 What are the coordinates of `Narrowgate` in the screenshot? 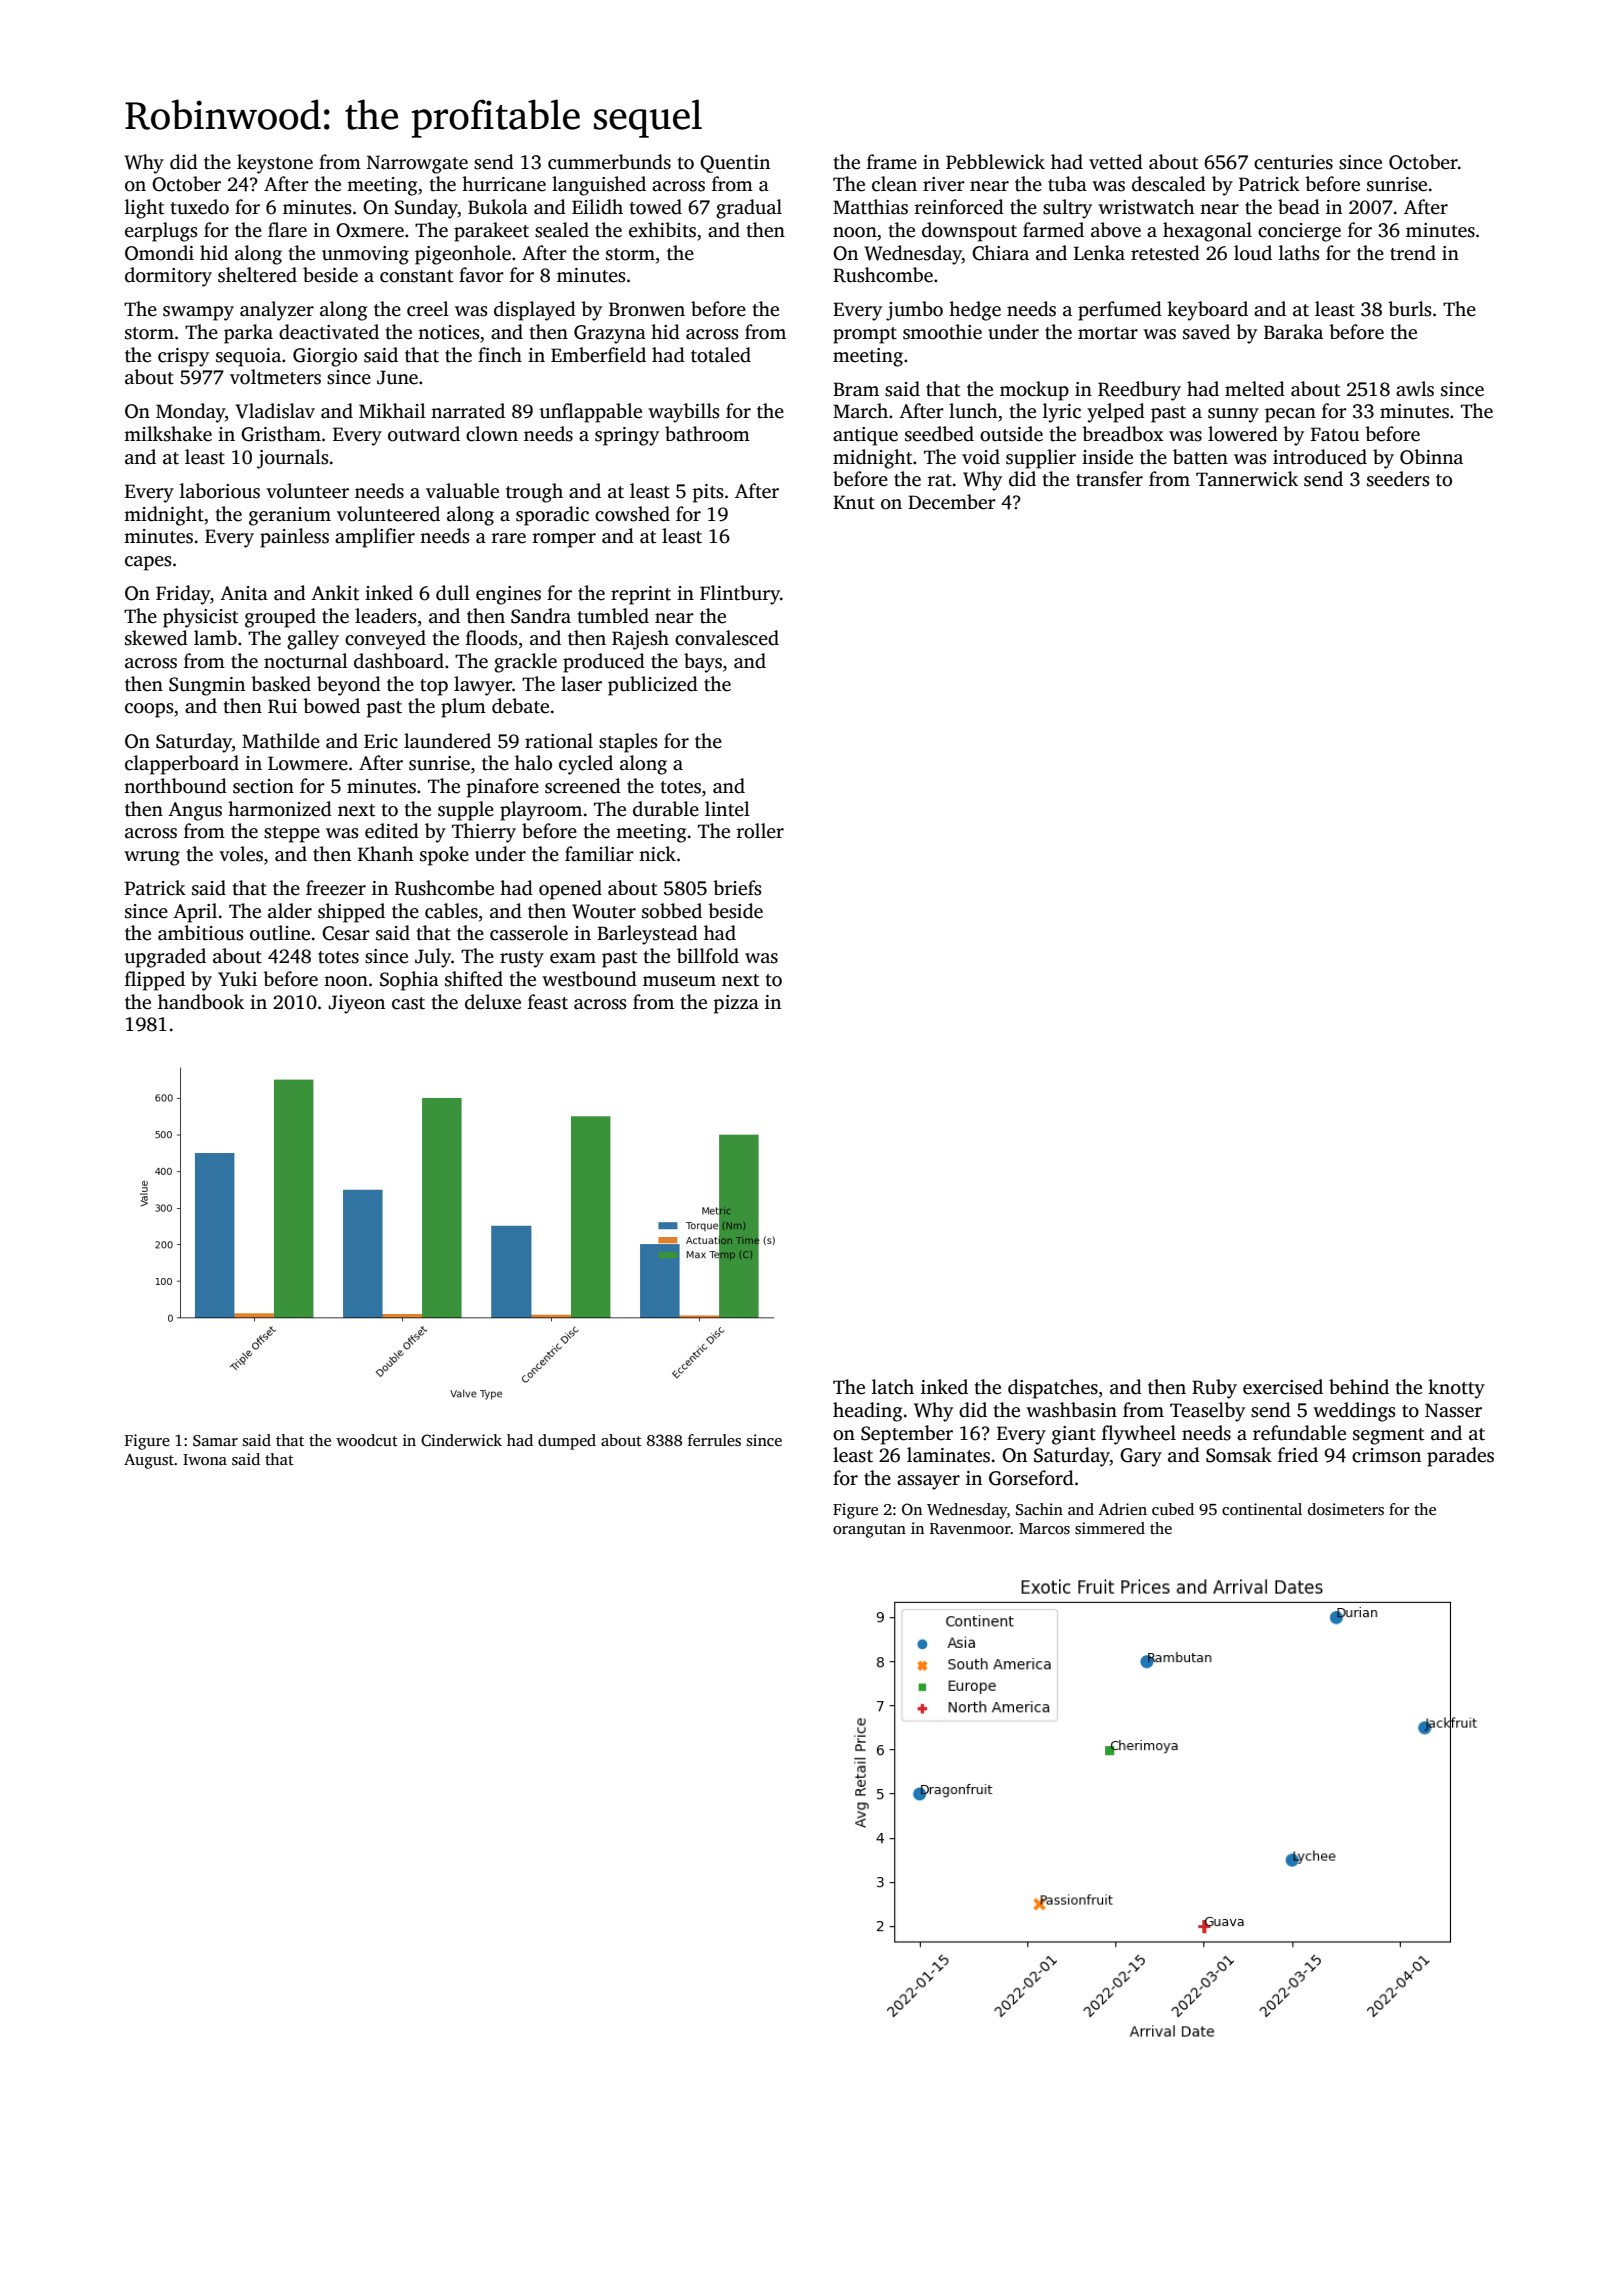 It's located at (417, 164).
